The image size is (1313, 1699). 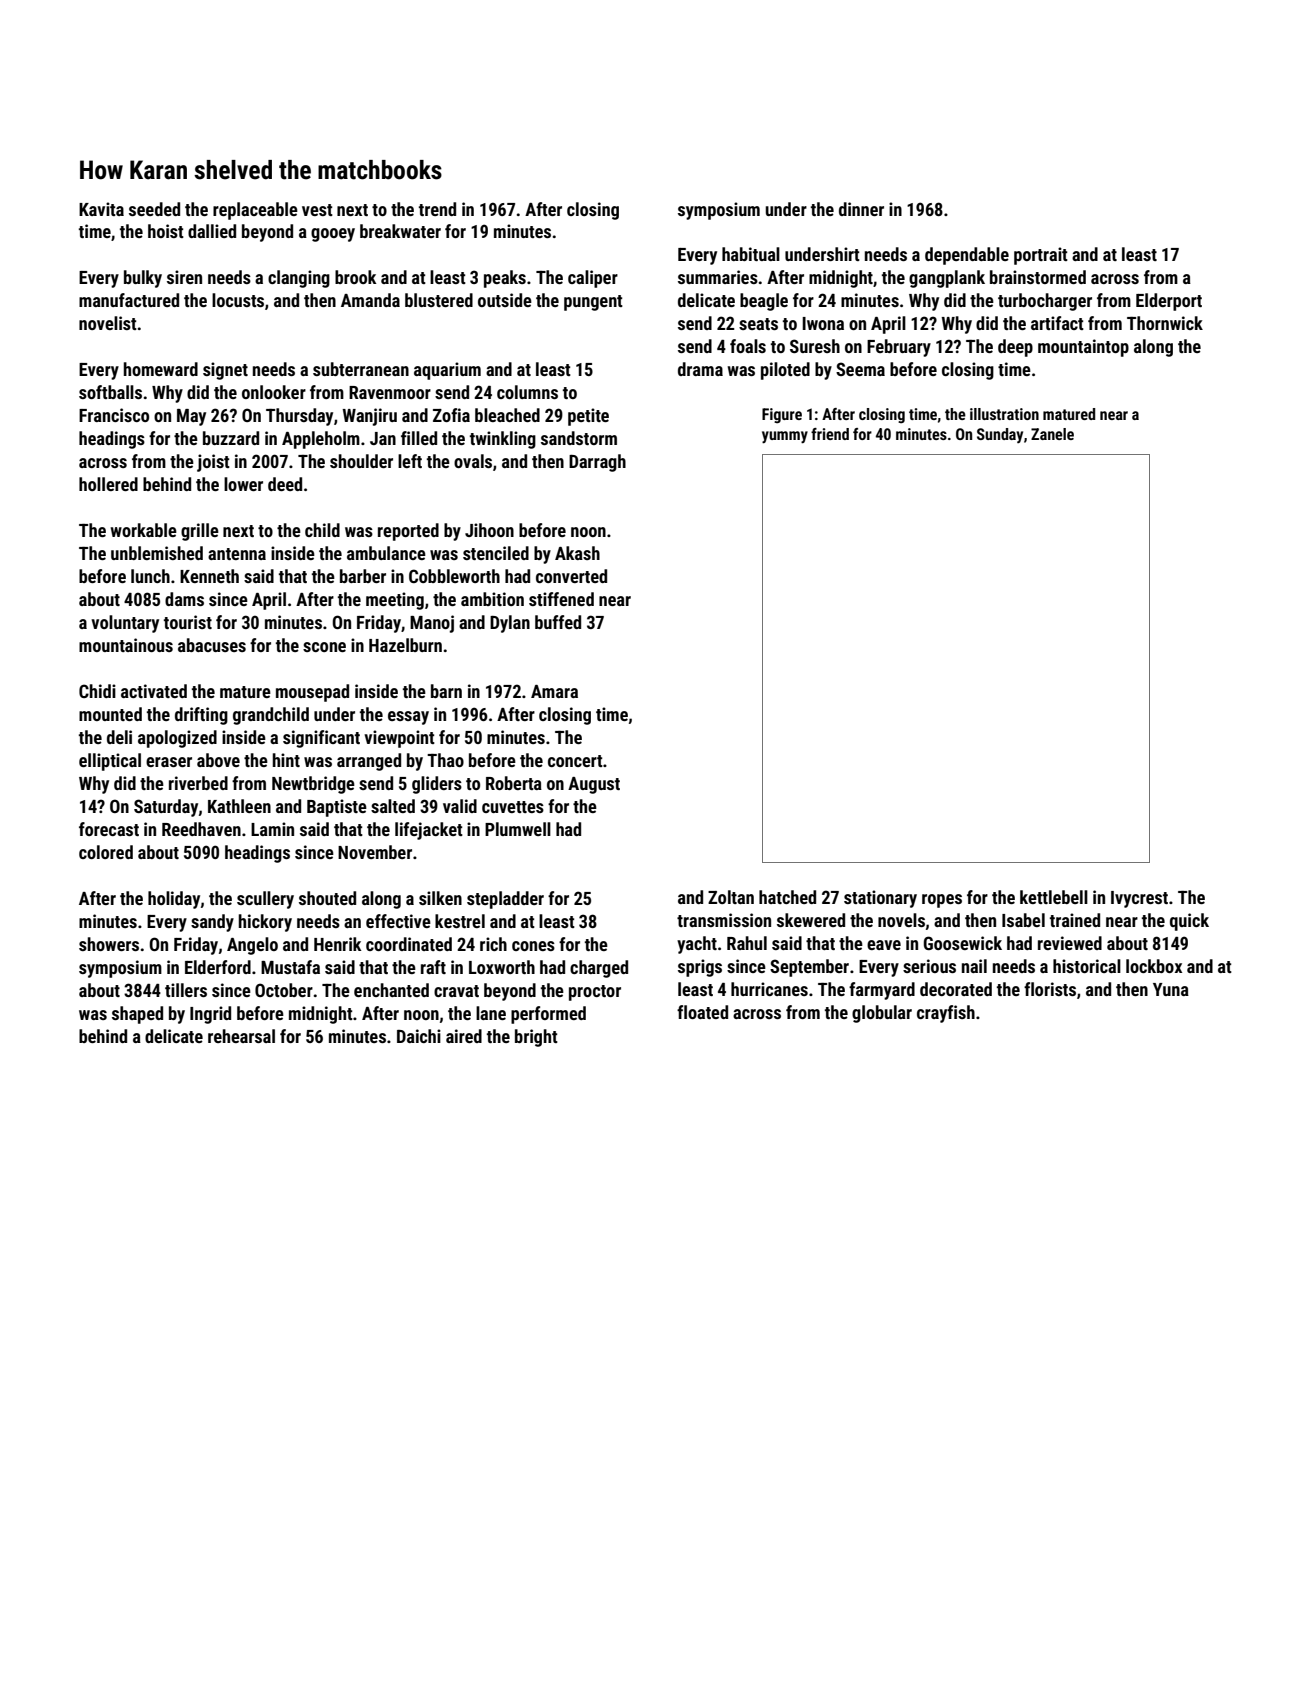 What do you see at coordinates (137, 1015) in the screenshot?
I see `shaped` at bounding box center [137, 1015].
